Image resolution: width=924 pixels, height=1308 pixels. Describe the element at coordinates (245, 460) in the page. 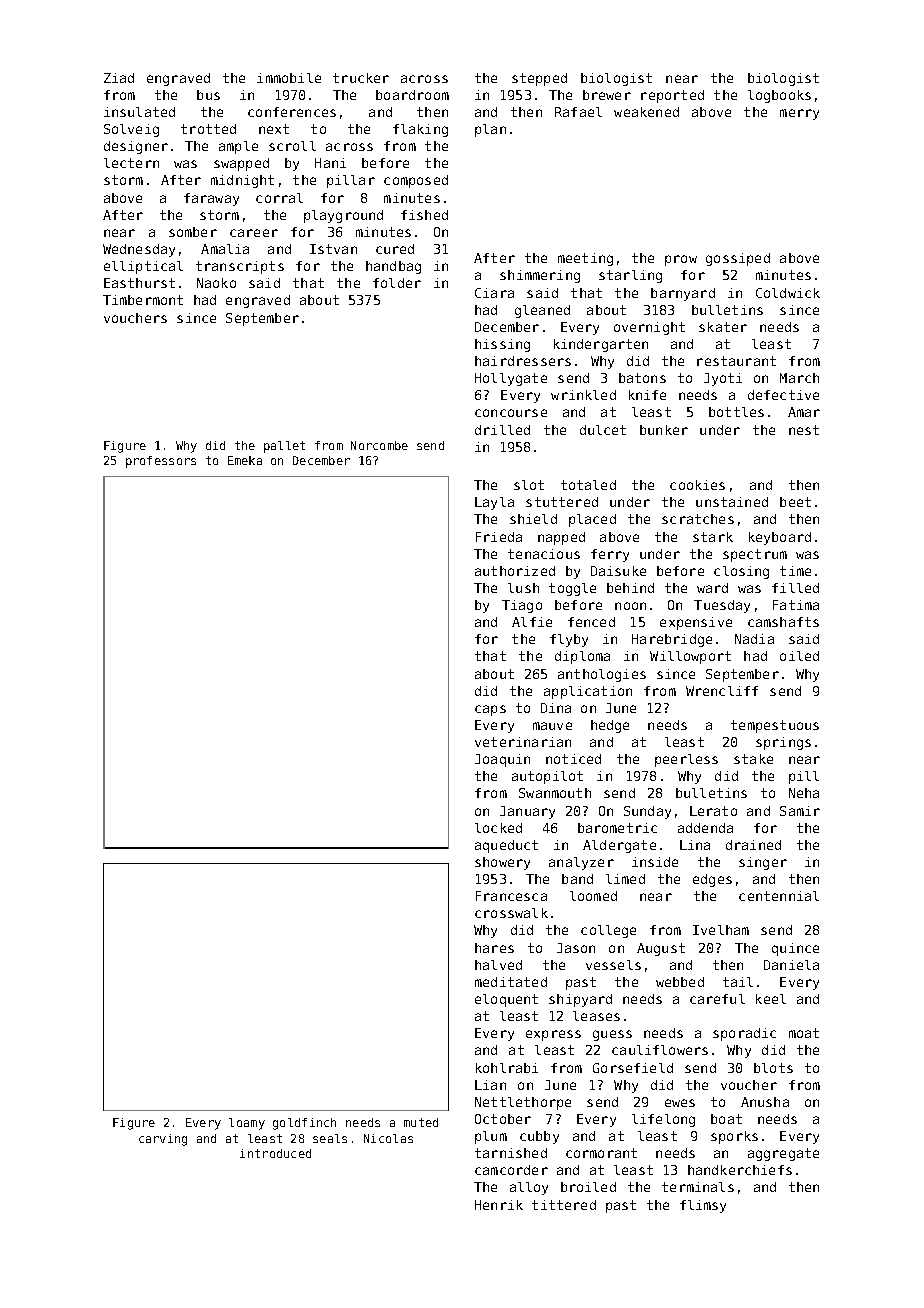

I see `Emeka` at that location.
